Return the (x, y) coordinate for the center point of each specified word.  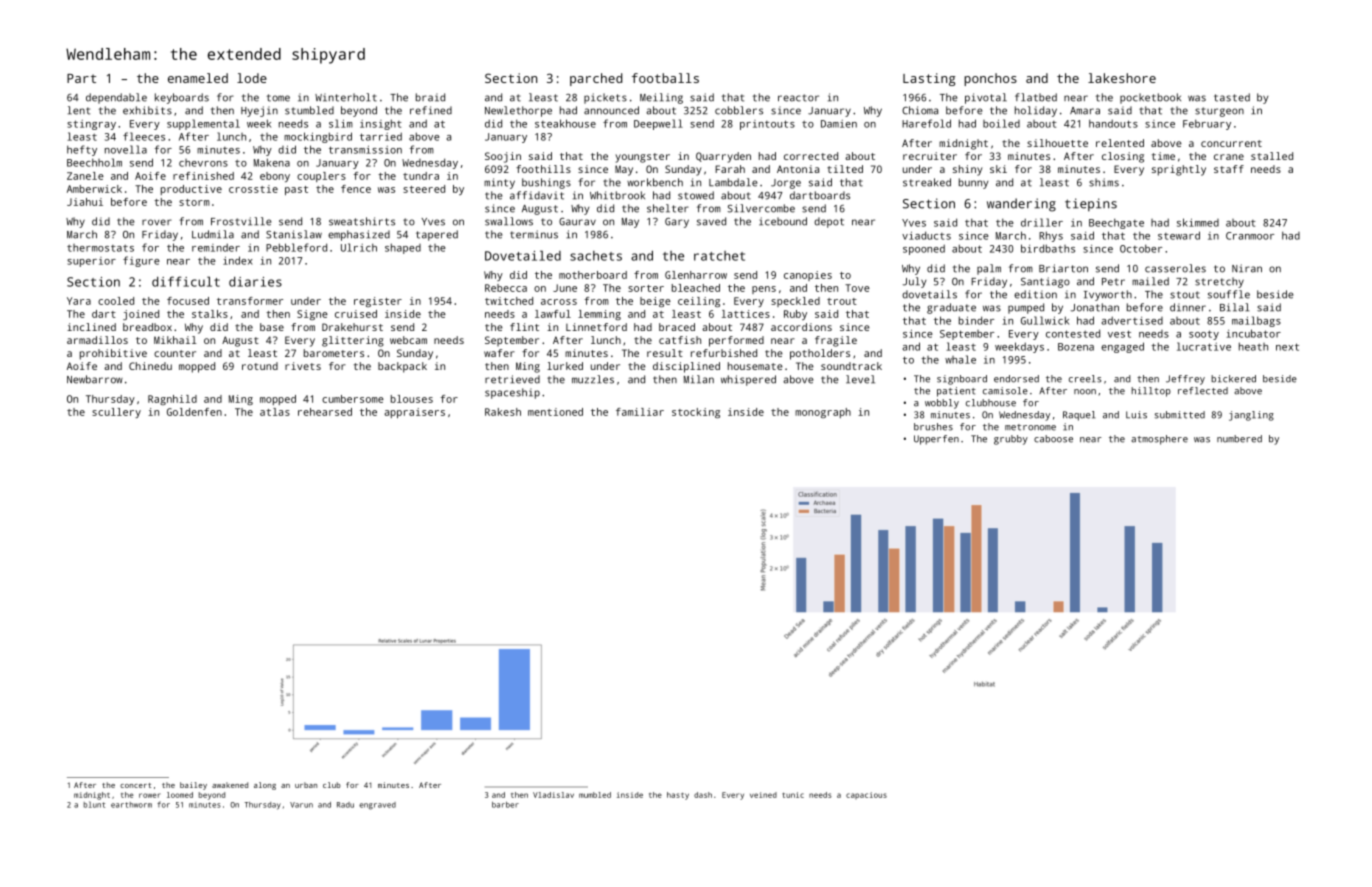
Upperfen (936, 440)
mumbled (595, 795)
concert (135, 785)
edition (1035, 294)
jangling (1251, 416)
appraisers (414, 413)
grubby (1011, 440)
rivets (303, 366)
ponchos (990, 79)
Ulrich (359, 247)
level (860, 379)
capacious (866, 795)
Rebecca (506, 288)
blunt (94, 804)
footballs (665, 78)
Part (81, 78)
